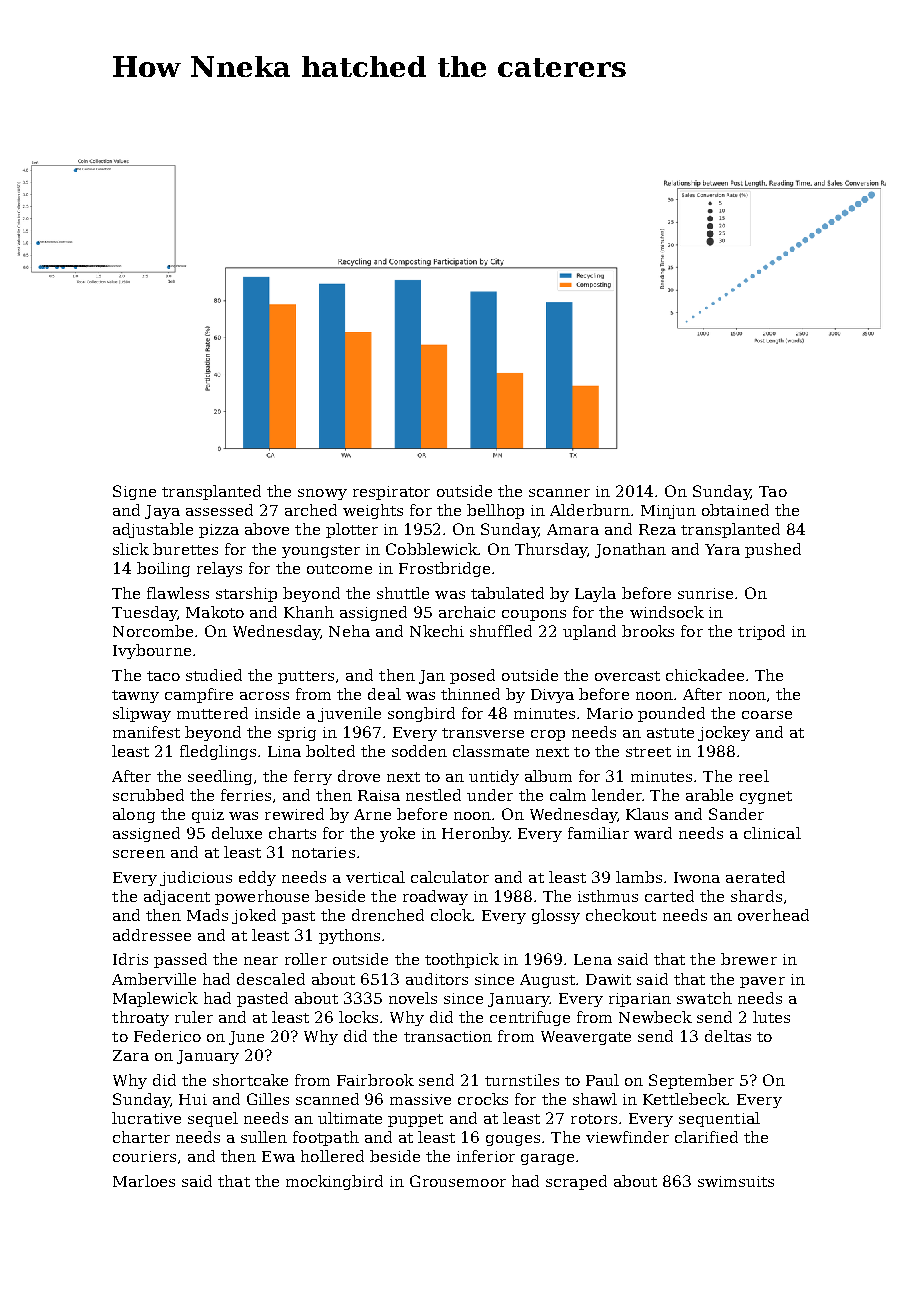  I want to click on ferries, so click(246, 795).
